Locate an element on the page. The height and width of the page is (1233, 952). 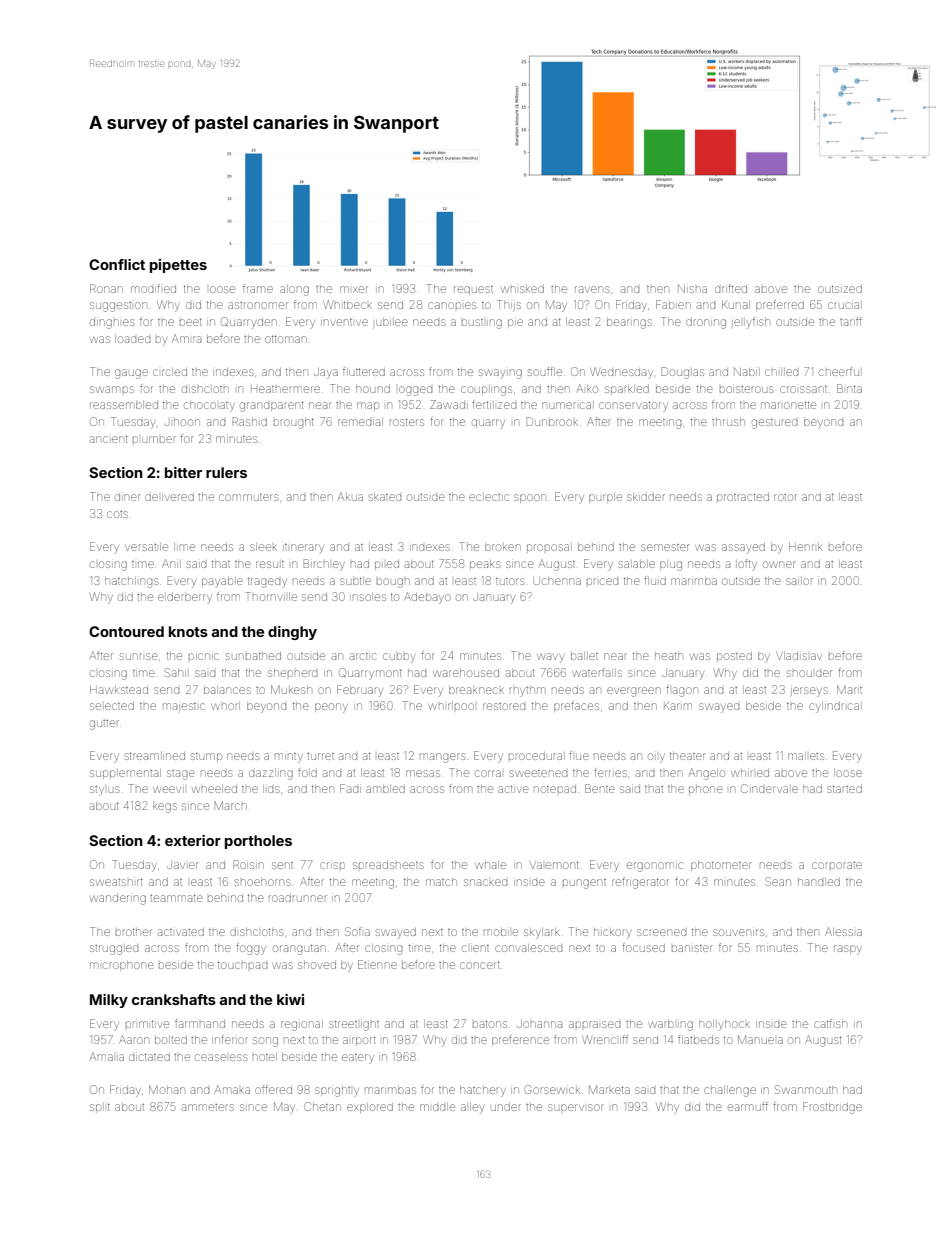
loaded is located at coordinates (132, 339).
